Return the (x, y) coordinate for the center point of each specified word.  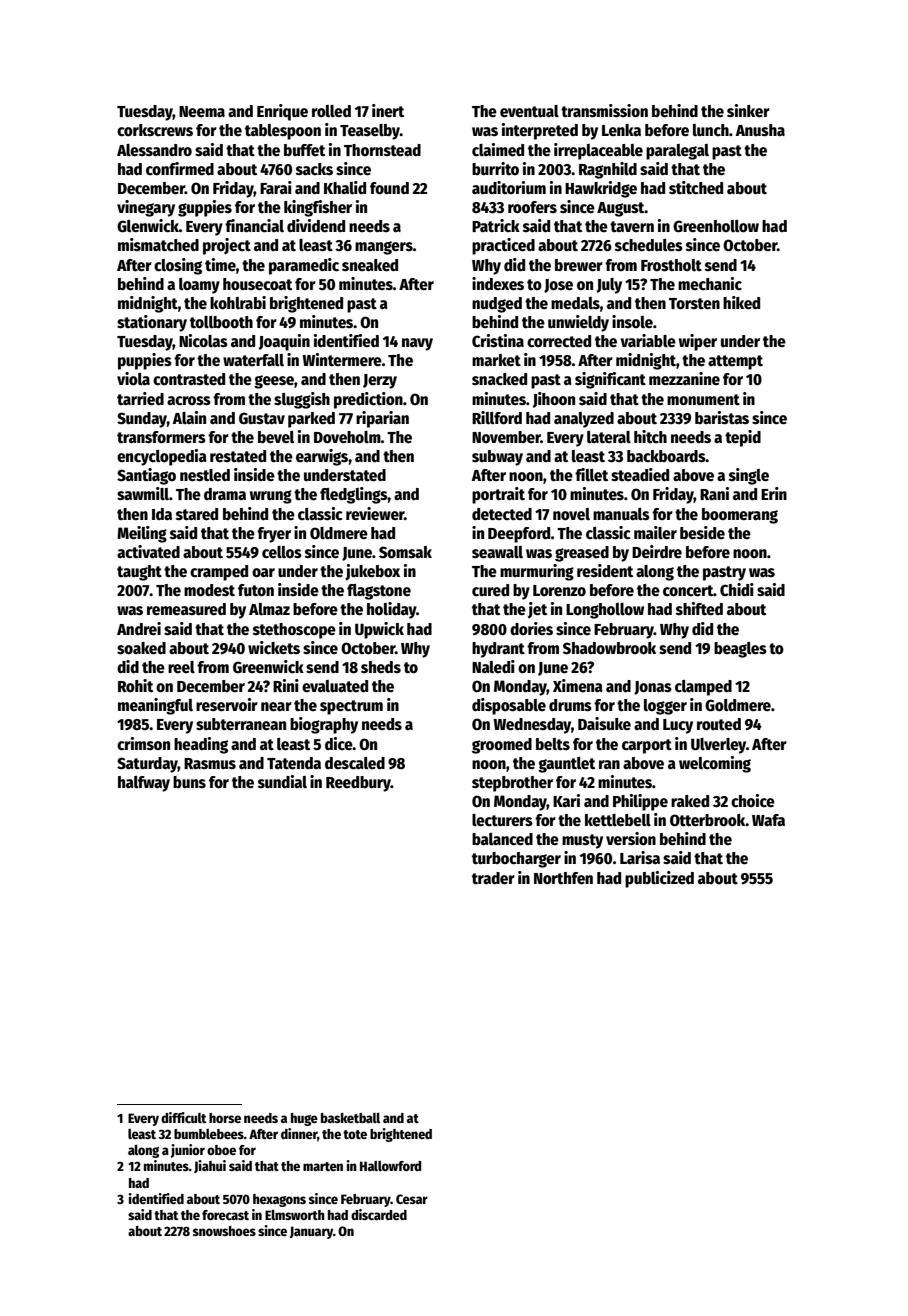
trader (493, 878)
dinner (299, 1133)
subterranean (241, 724)
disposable (509, 706)
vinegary (146, 208)
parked (311, 420)
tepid (743, 438)
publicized (659, 879)
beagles (740, 650)
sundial (282, 782)
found (389, 188)
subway (497, 458)
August (621, 209)
